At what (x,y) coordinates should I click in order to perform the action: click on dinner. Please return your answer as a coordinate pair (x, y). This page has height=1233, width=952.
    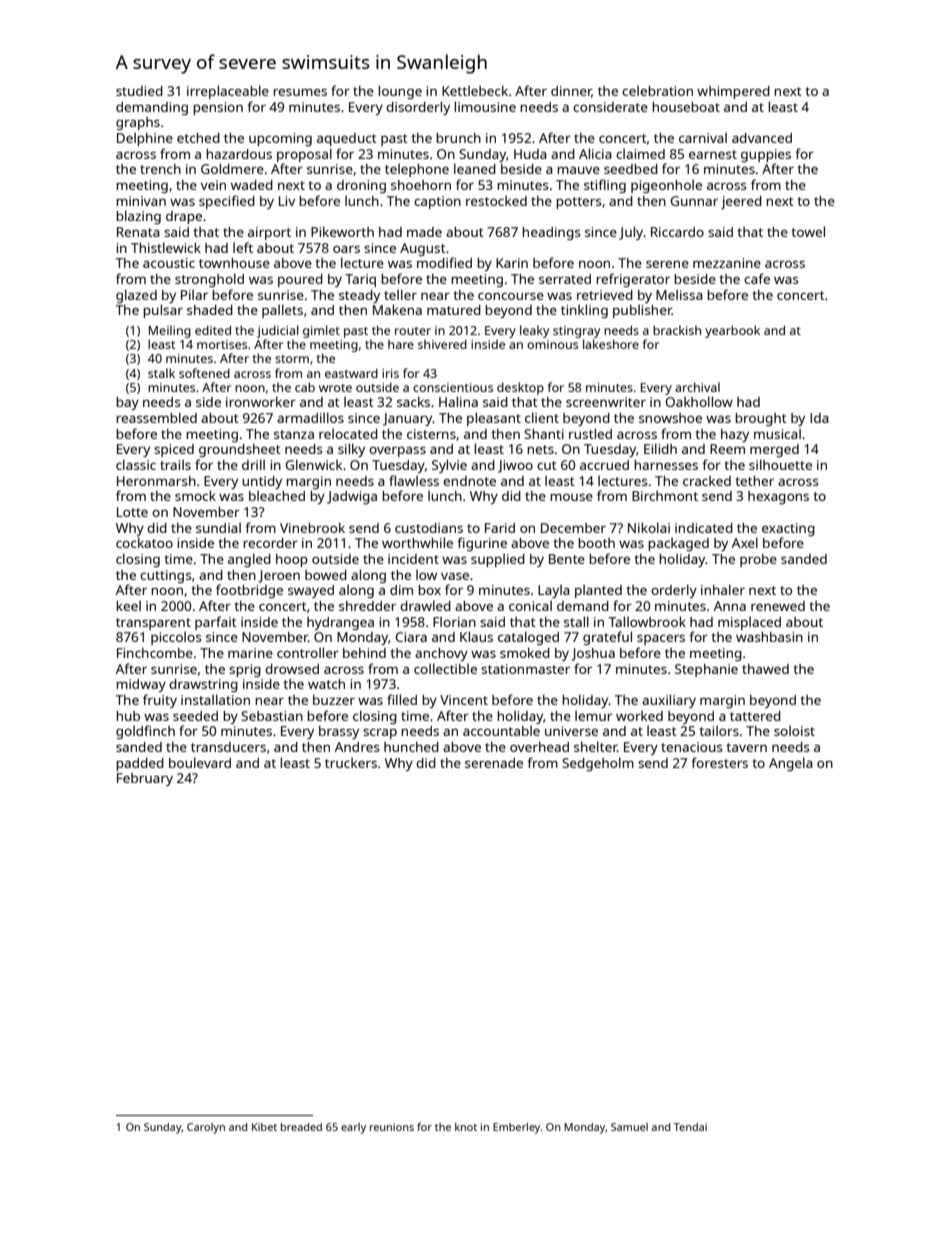
    Looking at the image, I should click on (571, 92).
